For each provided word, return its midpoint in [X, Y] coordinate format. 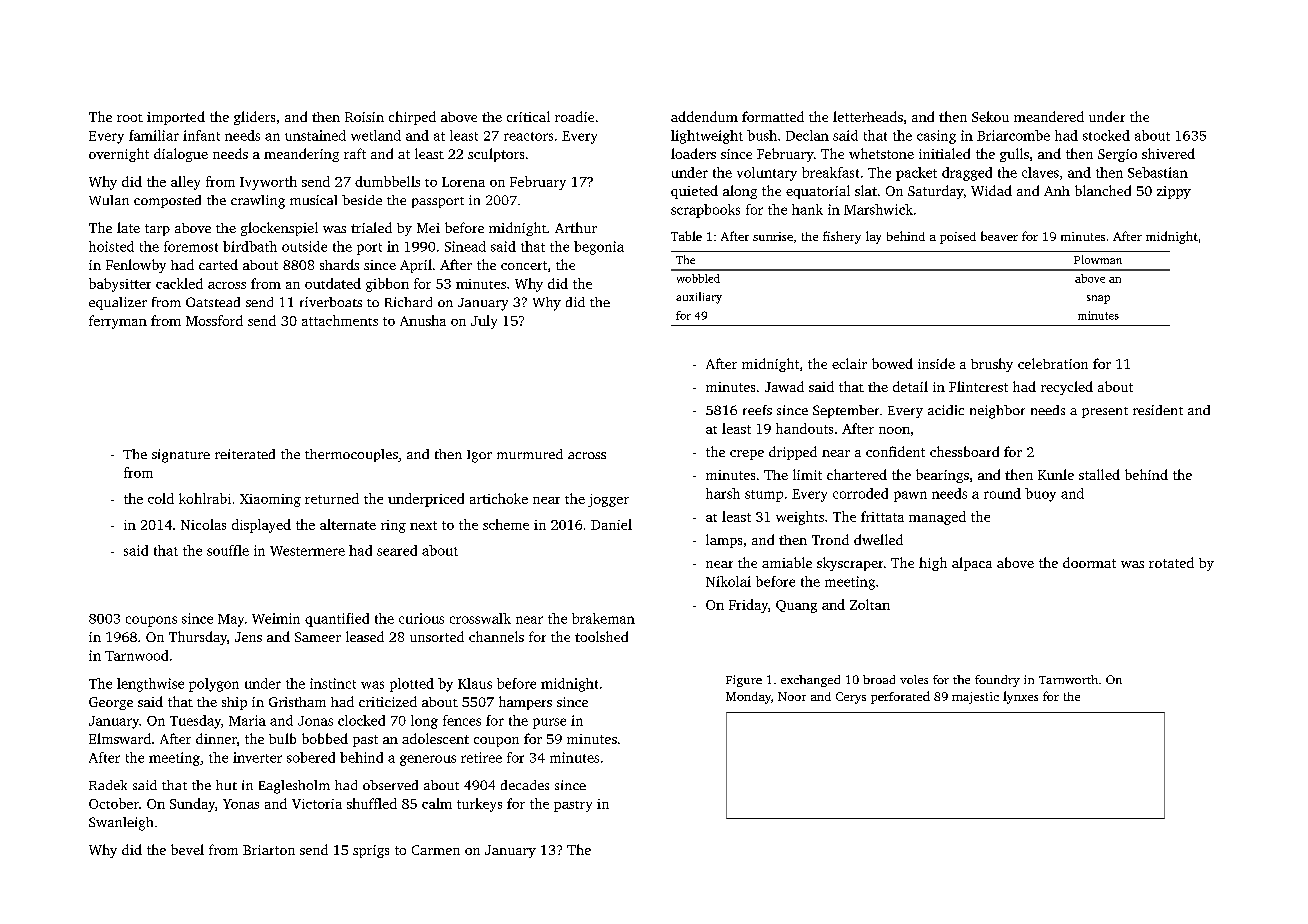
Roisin [364, 117]
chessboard [964, 451]
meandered [1049, 116]
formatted [773, 116]
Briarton [269, 850]
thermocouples [351, 455]
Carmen [436, 850]
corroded [860, 493]
